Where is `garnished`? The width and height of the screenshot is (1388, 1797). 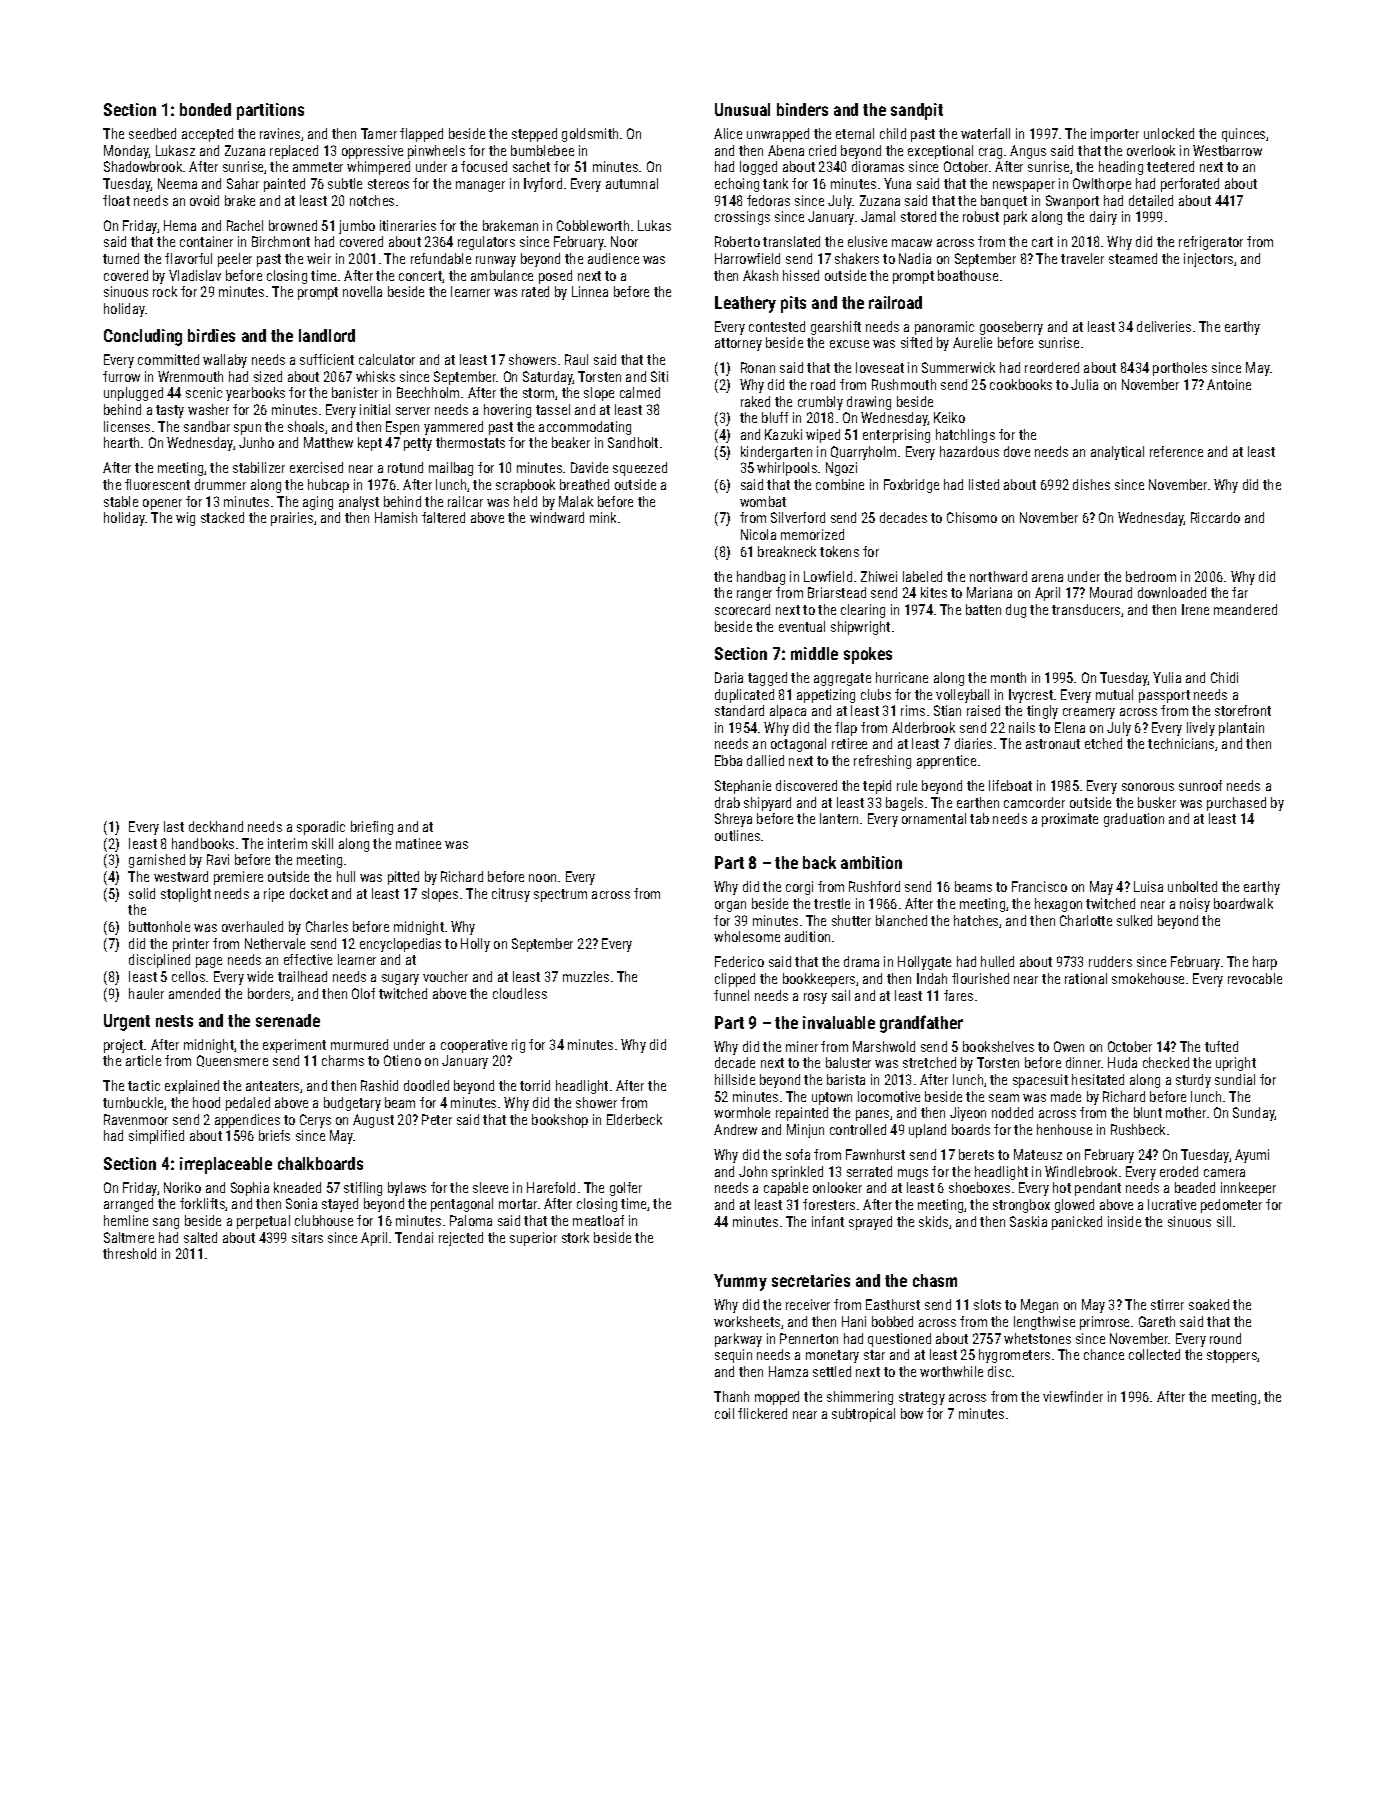 garnished is located at coordinates (157, 861).
